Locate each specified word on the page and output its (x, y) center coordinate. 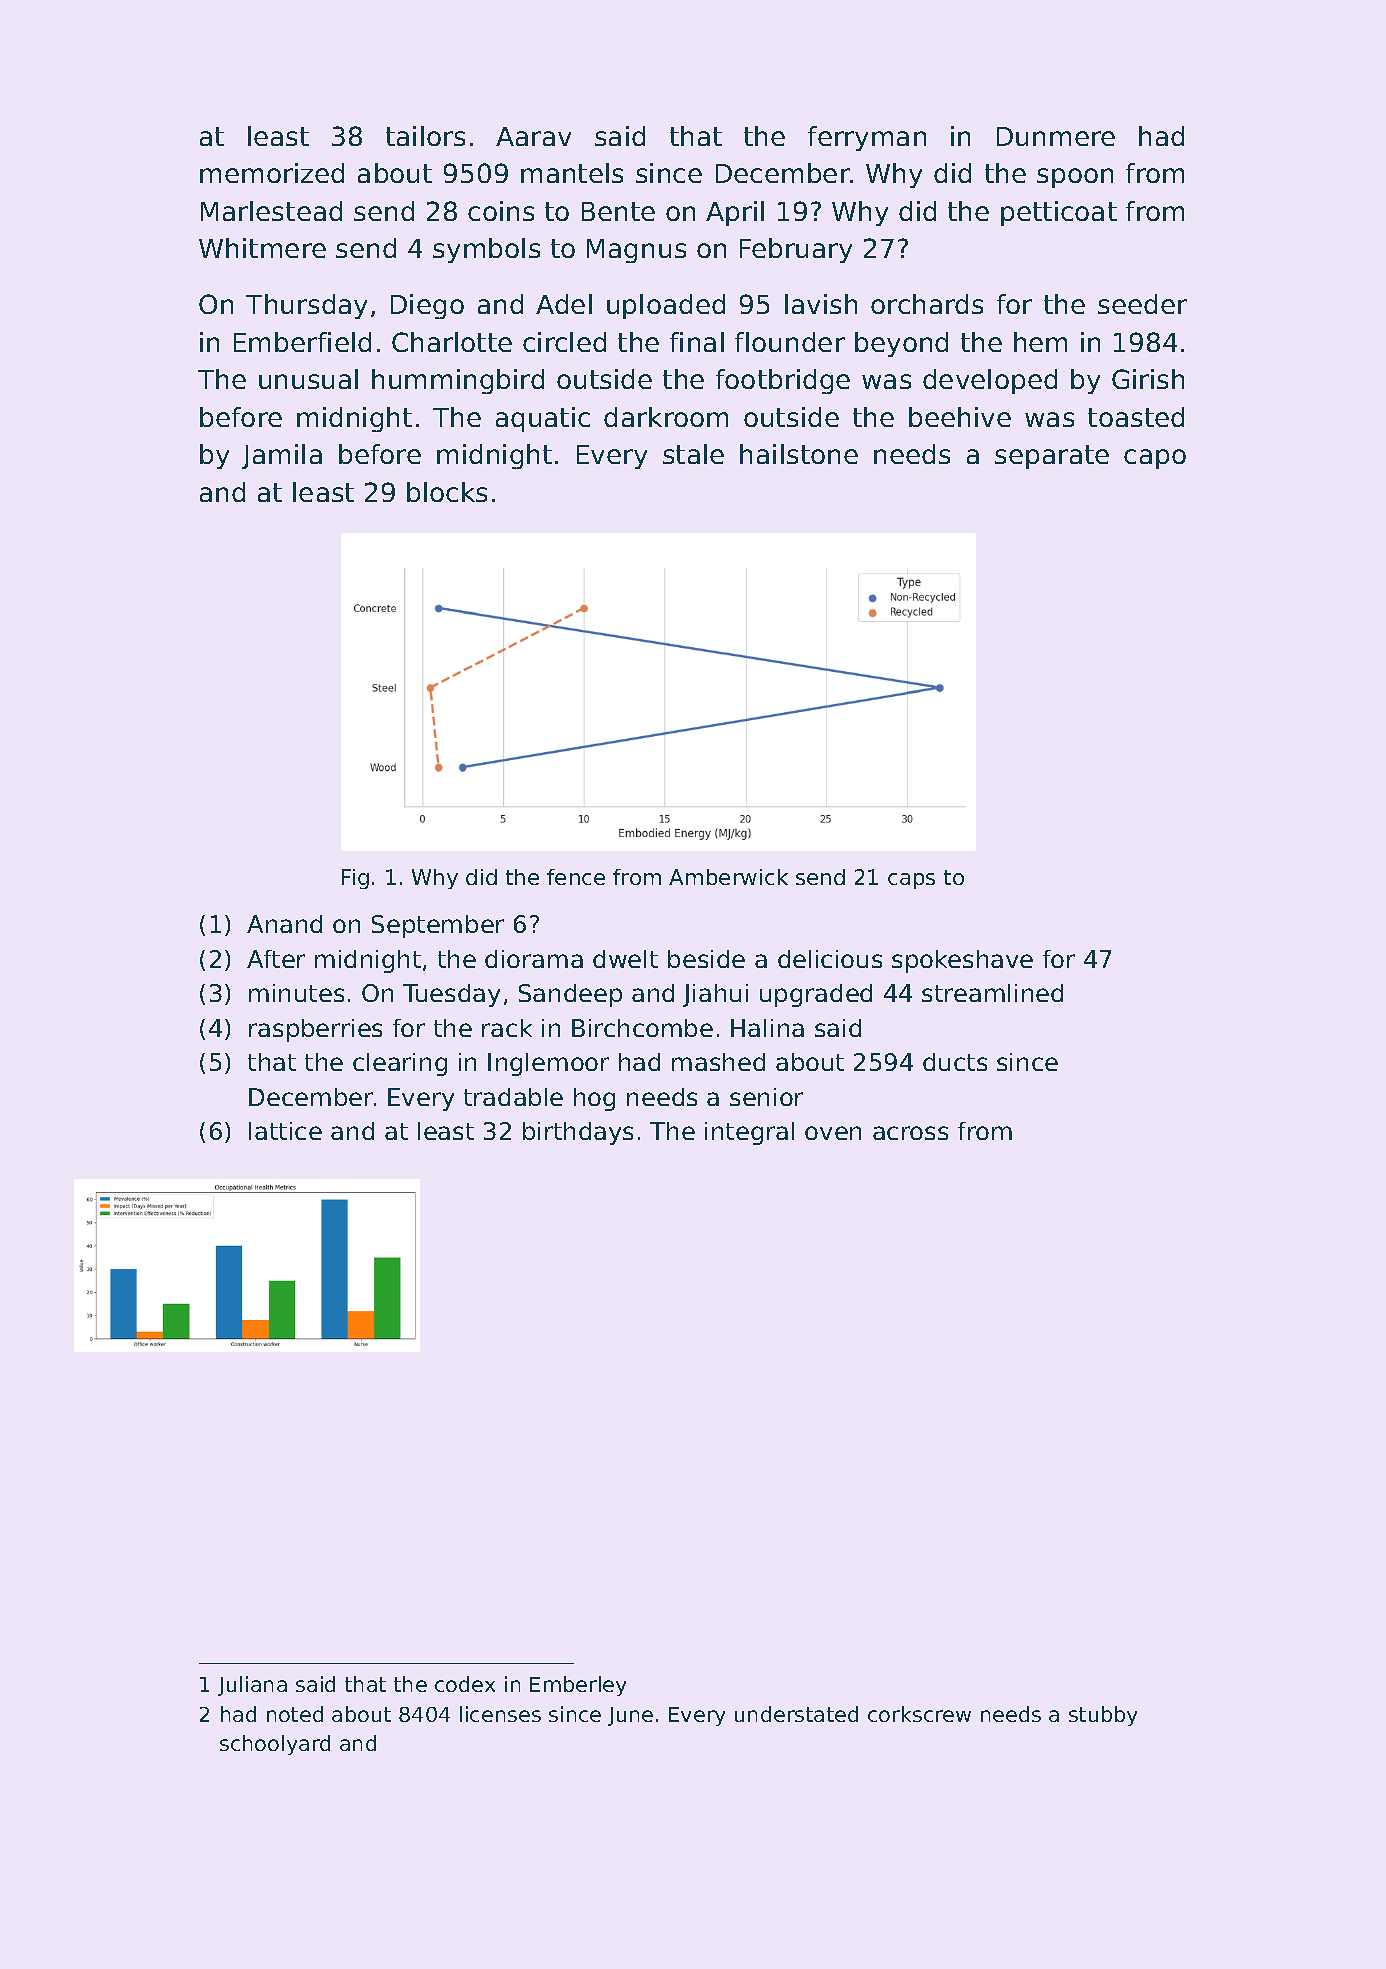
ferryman (867, 138)
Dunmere (1056, 136)
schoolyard (275, 1745)
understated (796, 1714)
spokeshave (962, 961)
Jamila (282, 456)
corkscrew (919, 1714)
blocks (447, 492)
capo (1155, 459)
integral (749, 1133)
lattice (285, 1131)
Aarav (533, 136)
